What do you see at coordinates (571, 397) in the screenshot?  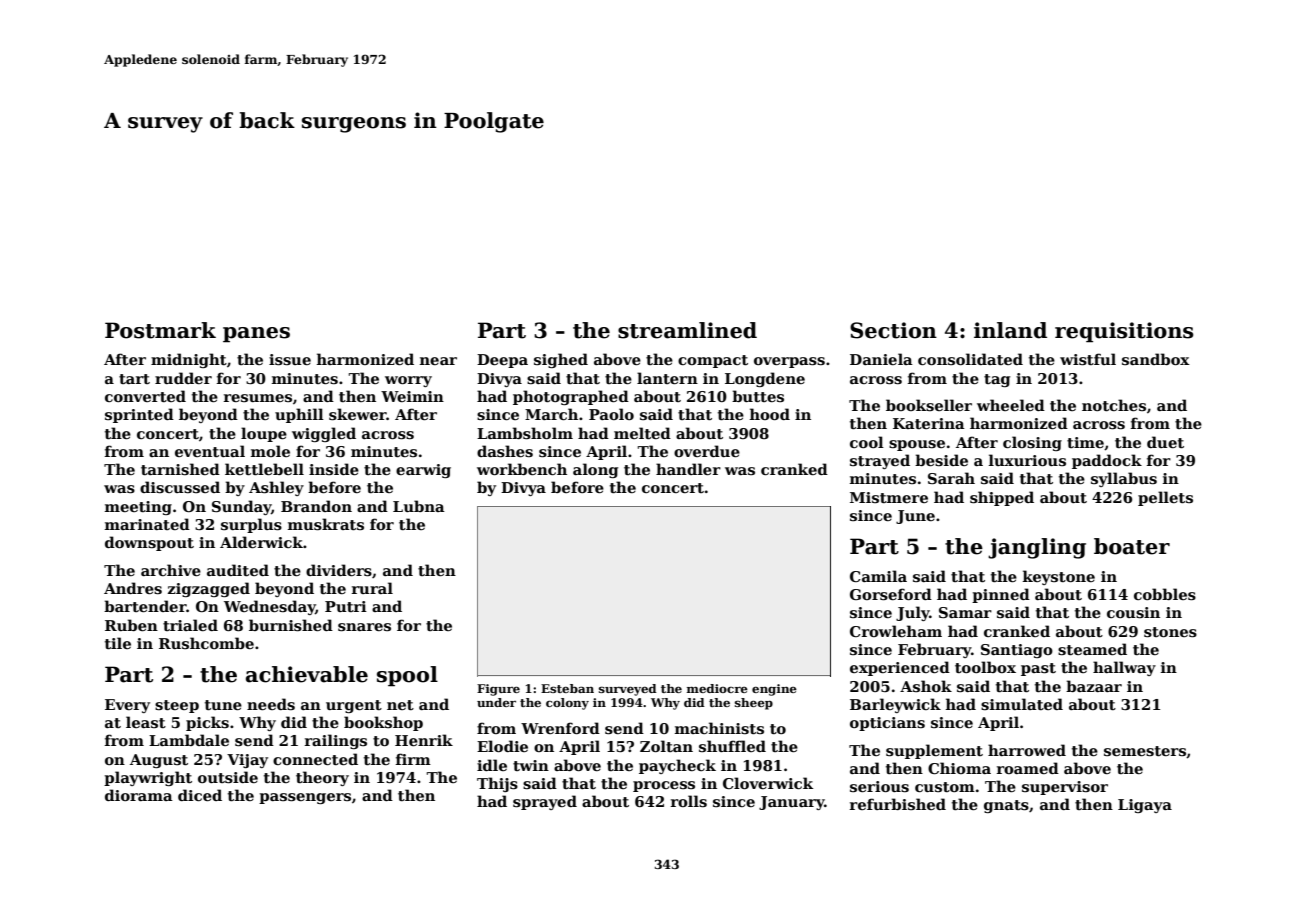 I see `photographed` at bounding box center [571, 397].
